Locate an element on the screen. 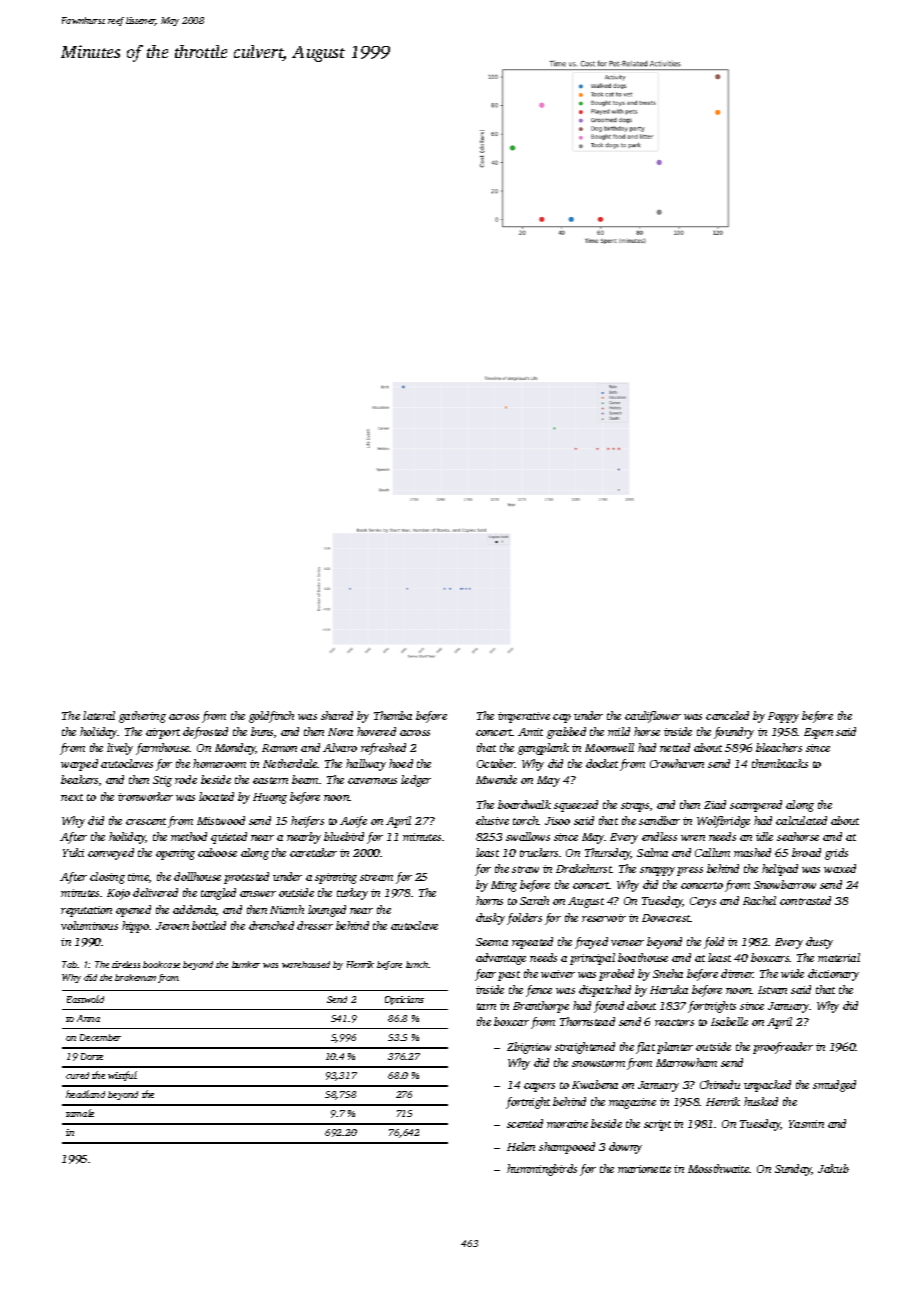 This screenshot has height=1308, width=924. cauliflower is located at coordinates (653, 717).
